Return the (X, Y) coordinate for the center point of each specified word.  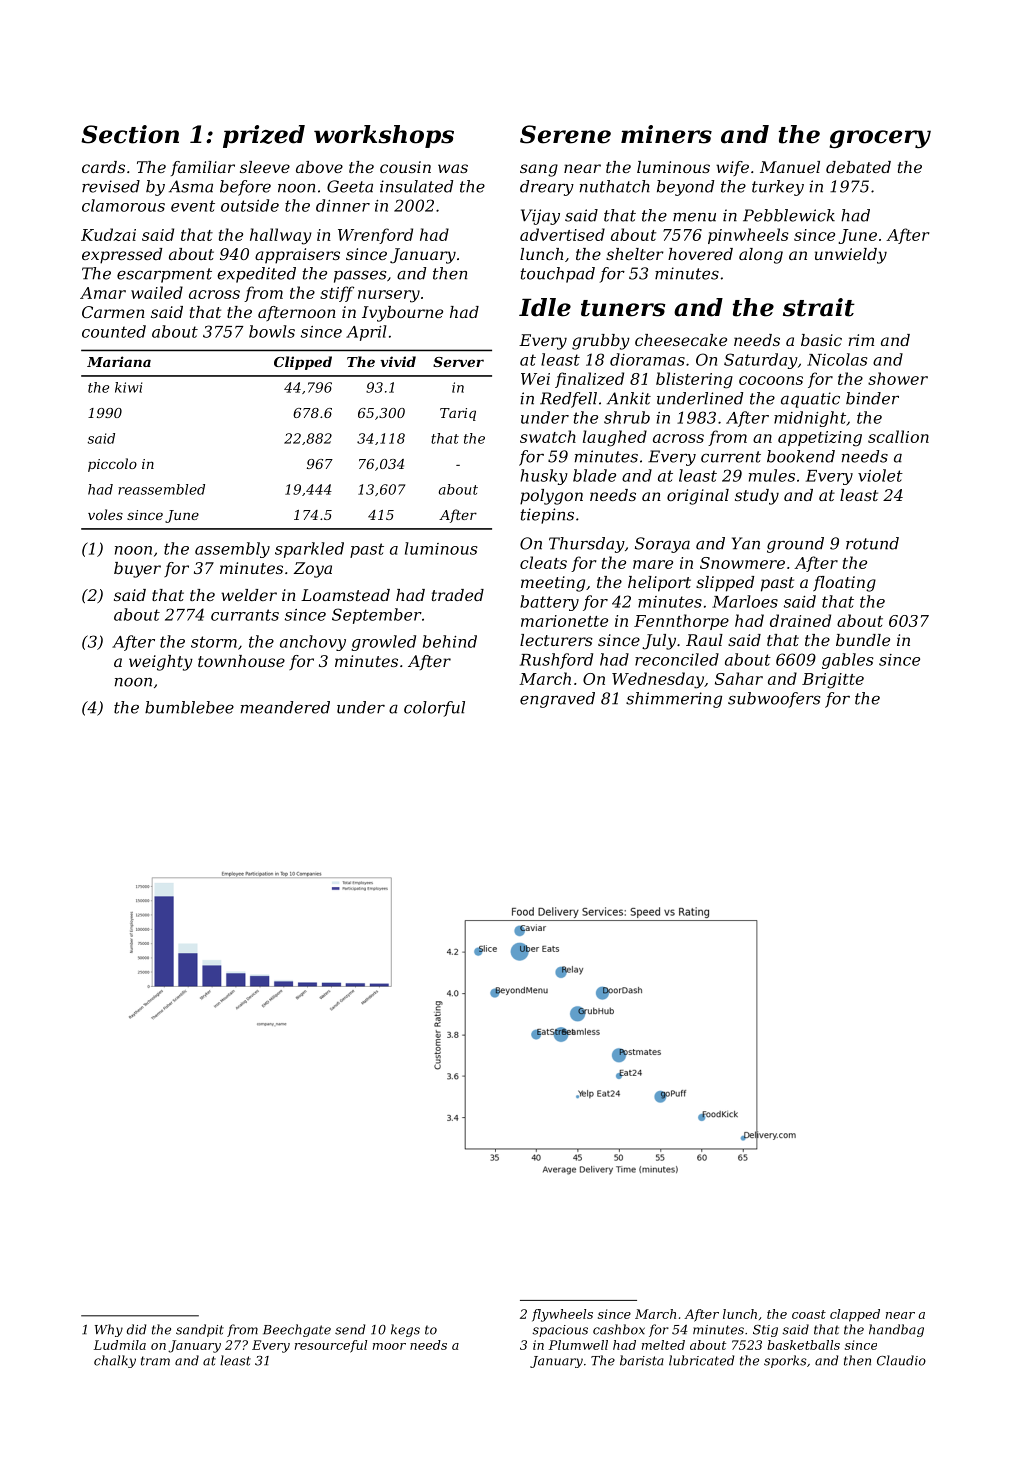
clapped (855, 1315)
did (136, 1329)
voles (105, 514)
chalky (115, 1361)
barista (642, 1360)
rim (861, 340)
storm (214, 642)
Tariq (458, 414)
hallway (281, 236)
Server (458, 362)
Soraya (662, 545)
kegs (405, 1330)
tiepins (547, 516)
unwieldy (851, 256)
